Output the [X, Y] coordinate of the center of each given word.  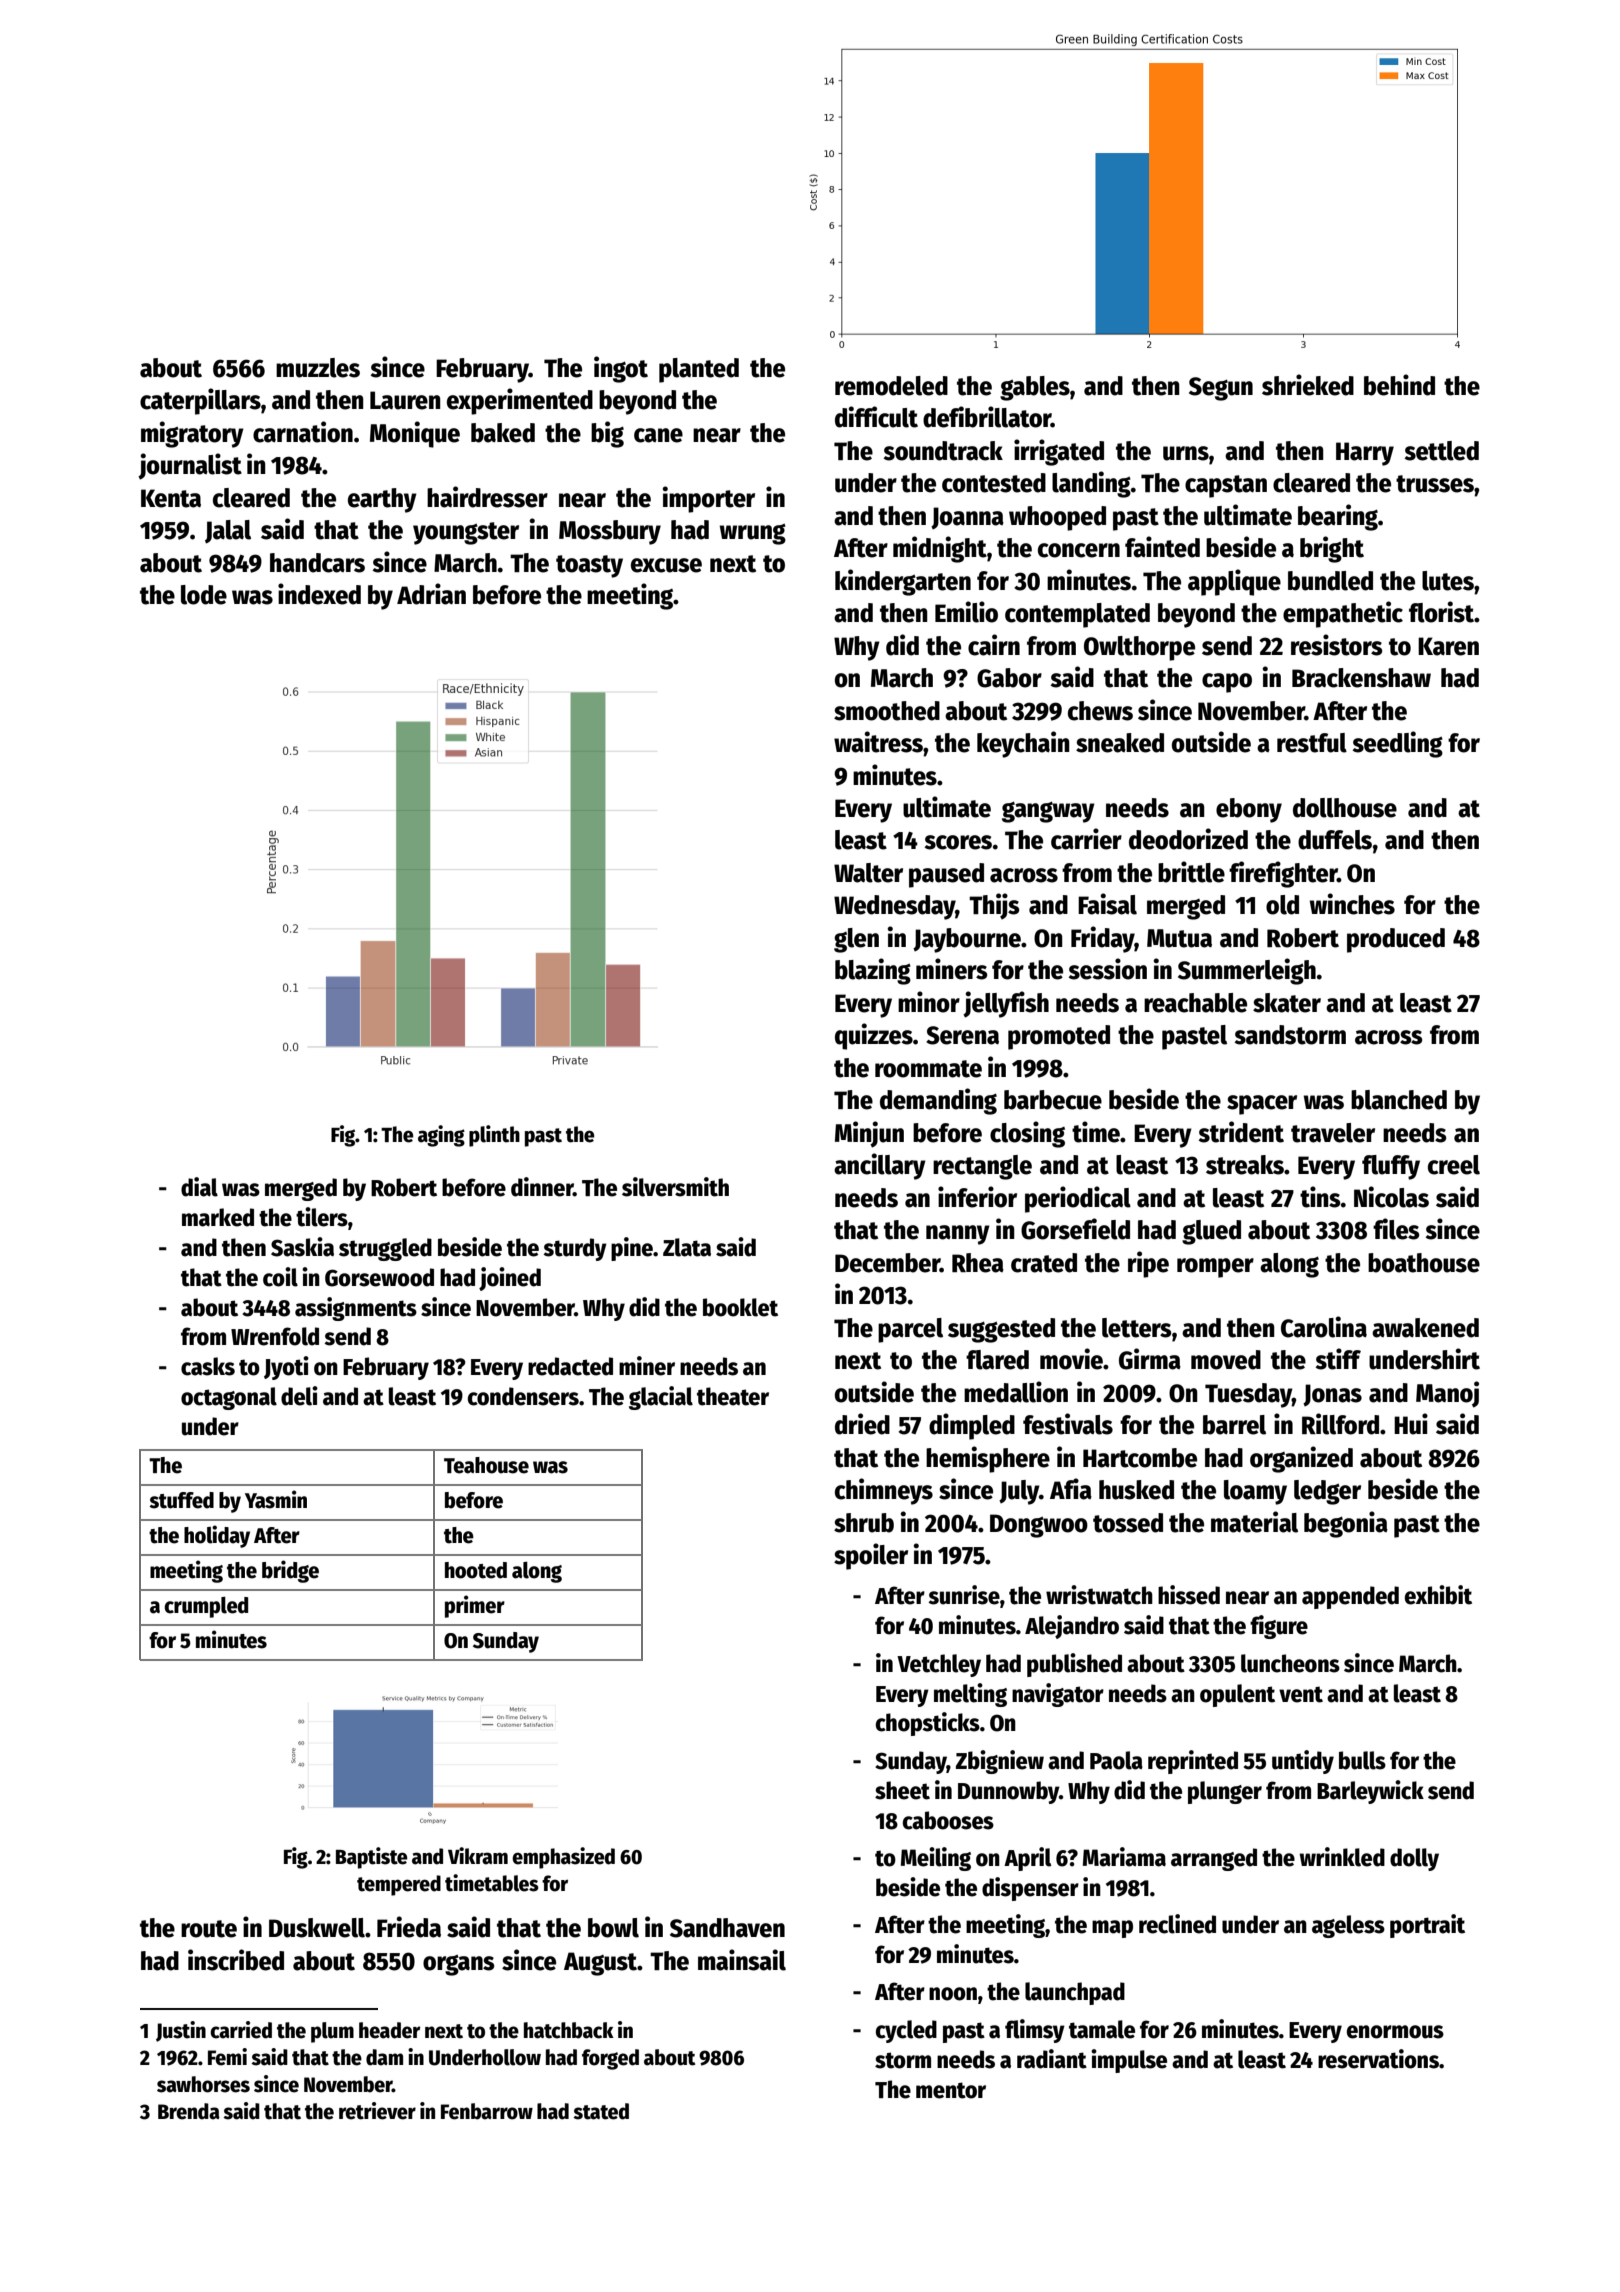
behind [1399, 385]
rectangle [982, 1167]
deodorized [1188, 839]
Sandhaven [727, 1928]
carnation [303, 432]
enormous [1395, 2032]
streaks [1245, 1165]
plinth [494, 1136]
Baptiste [372, 1858]
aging [441, 1136]
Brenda [189, 2111]
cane [658, 435]
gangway [1048, 812]
